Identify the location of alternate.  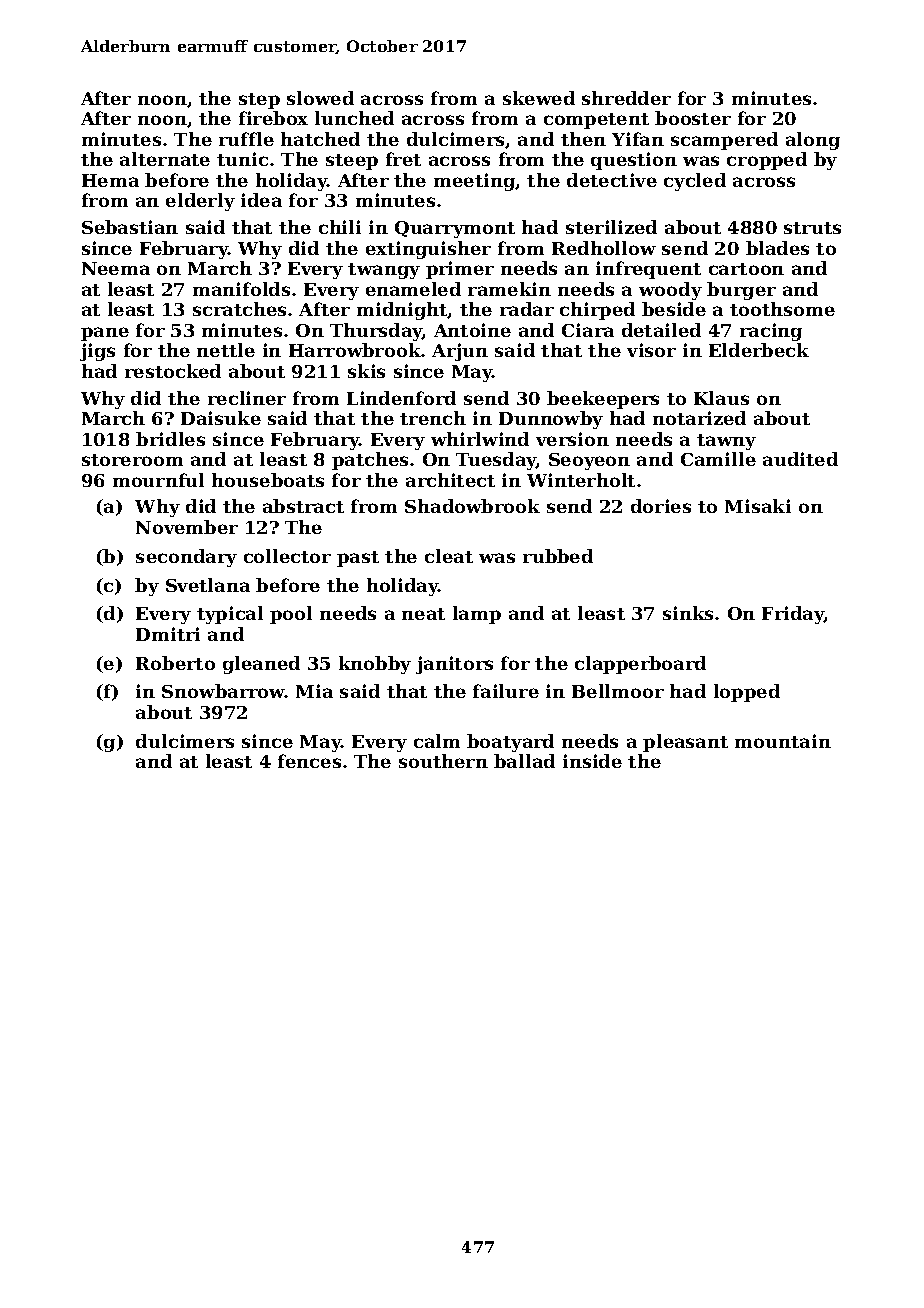
(165, 159).
